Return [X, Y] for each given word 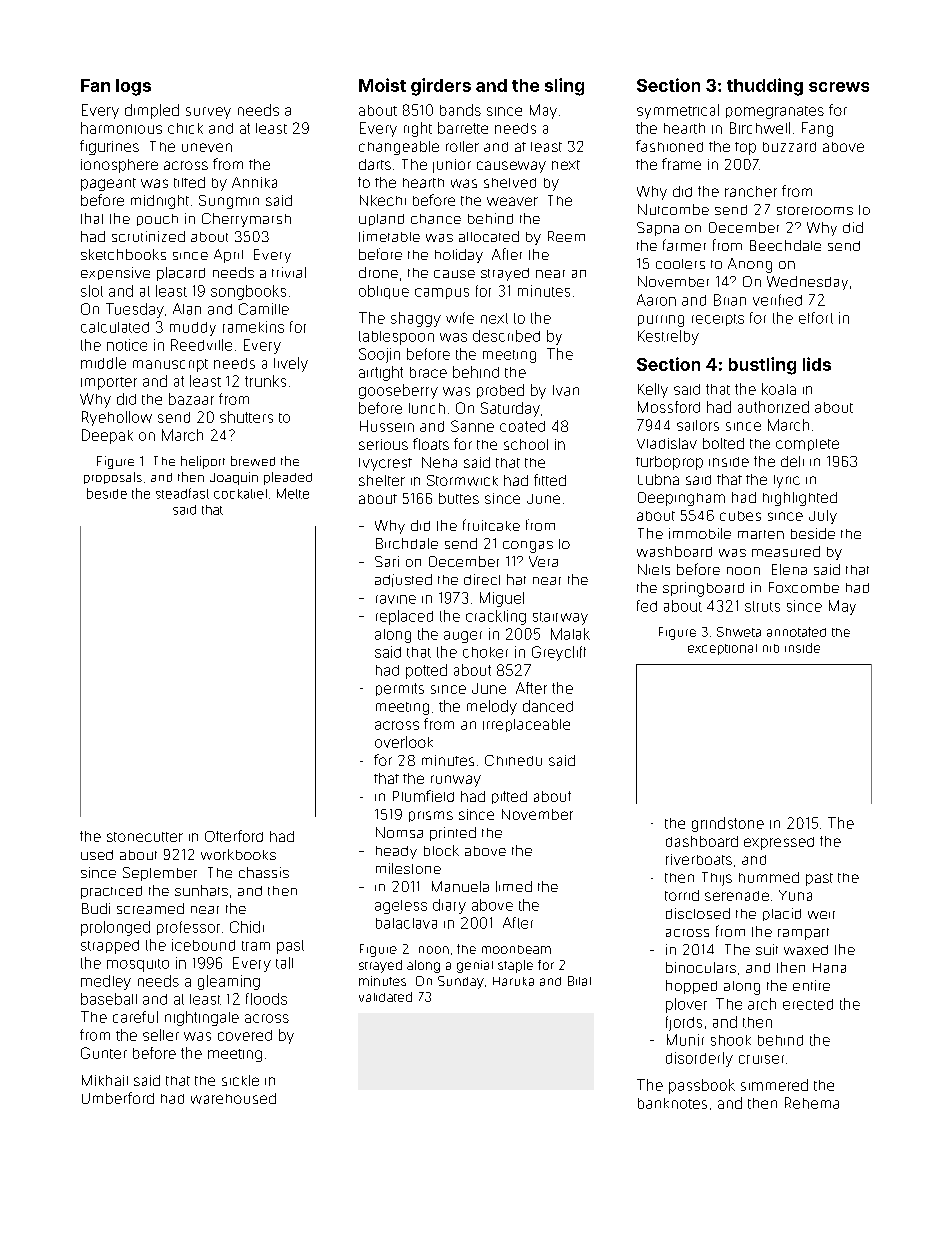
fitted [550, 480]
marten [761, 534]
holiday [459, 256]
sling [564, 87]
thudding [765, 87]
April [228, 256]
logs [133, 87]
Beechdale [785, 245]
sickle [240, 1080]
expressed [779, 843]
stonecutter [145, 837]
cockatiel [240, 494]
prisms [431, 816]
